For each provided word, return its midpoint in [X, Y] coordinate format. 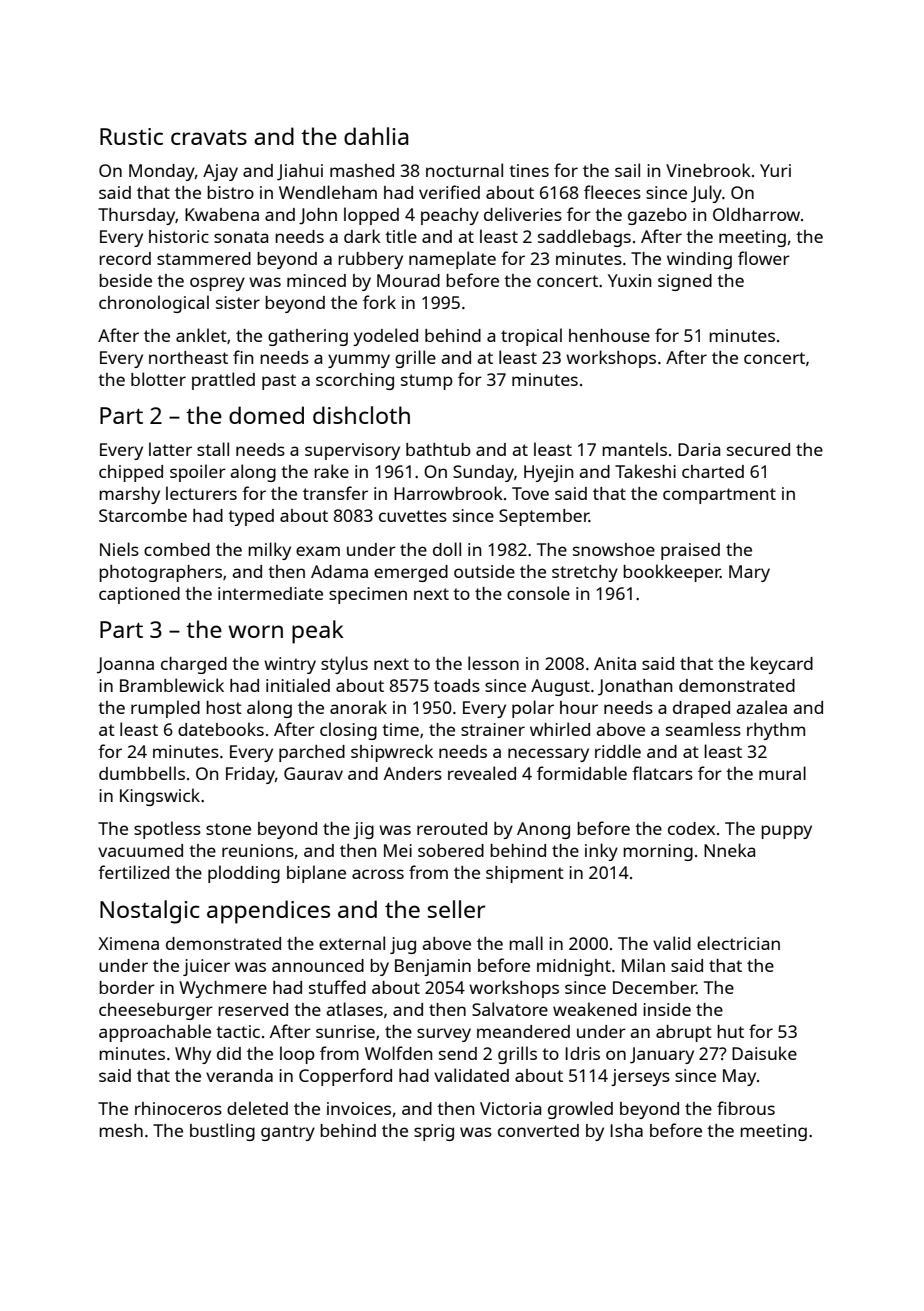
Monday [162, 172]
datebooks [221, 729]
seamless [703, 729]
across [378, 874]
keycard [782, 665]
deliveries [523, 214]
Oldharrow [756, 214]
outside [484, 571]
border [127, 987]
